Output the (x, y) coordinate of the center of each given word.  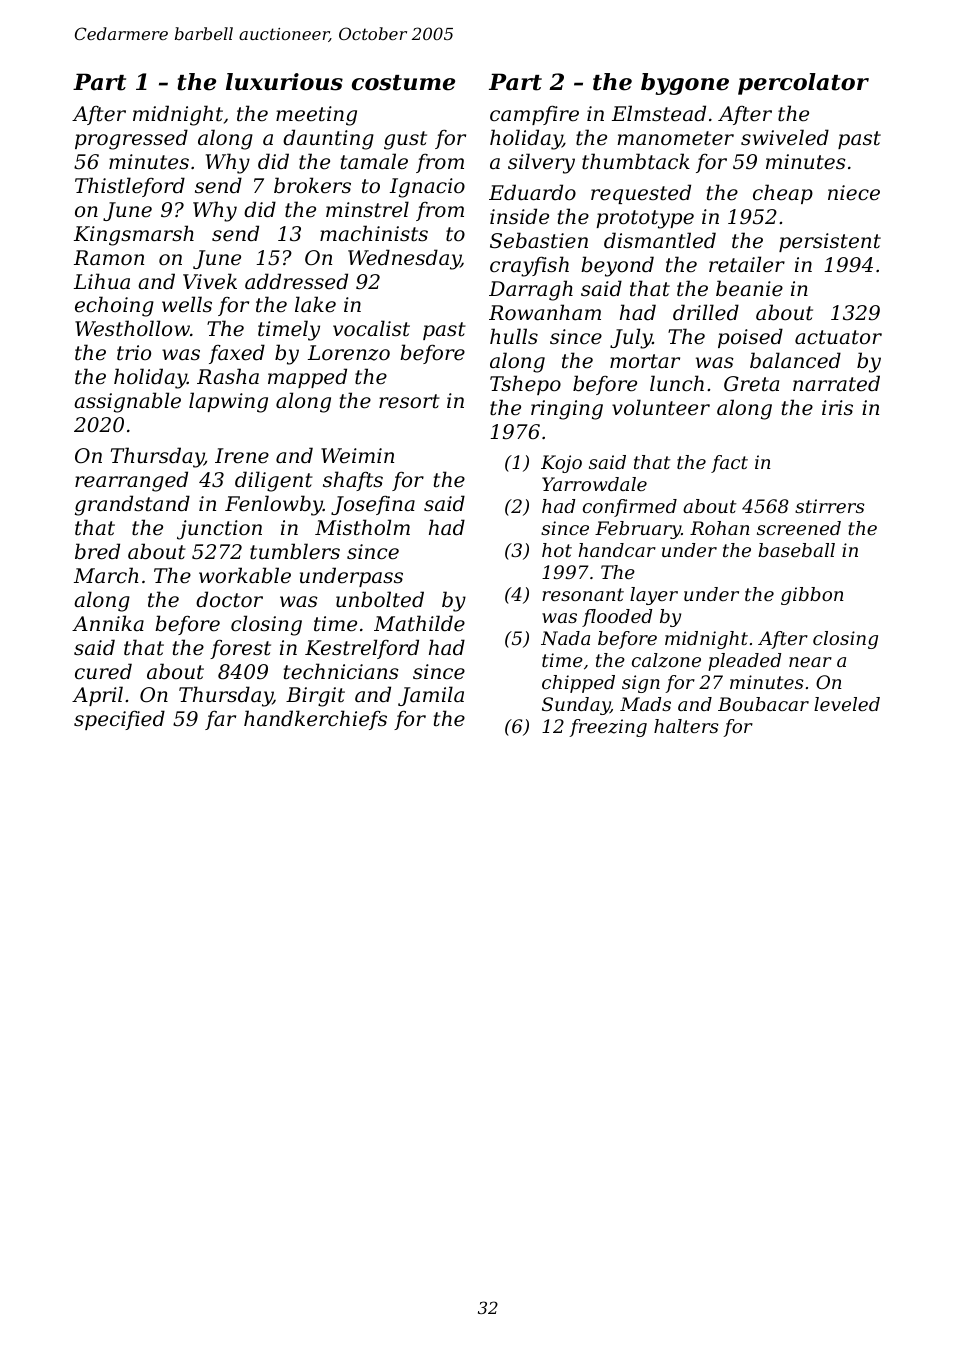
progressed (131, 139)
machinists (374, 233)
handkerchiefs (315, 720)
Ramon (109, 258)
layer (654, 596)
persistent (830, 242)
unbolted (380, 599)
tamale (374, 161)
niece (854, 193)
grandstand (132, 505)
